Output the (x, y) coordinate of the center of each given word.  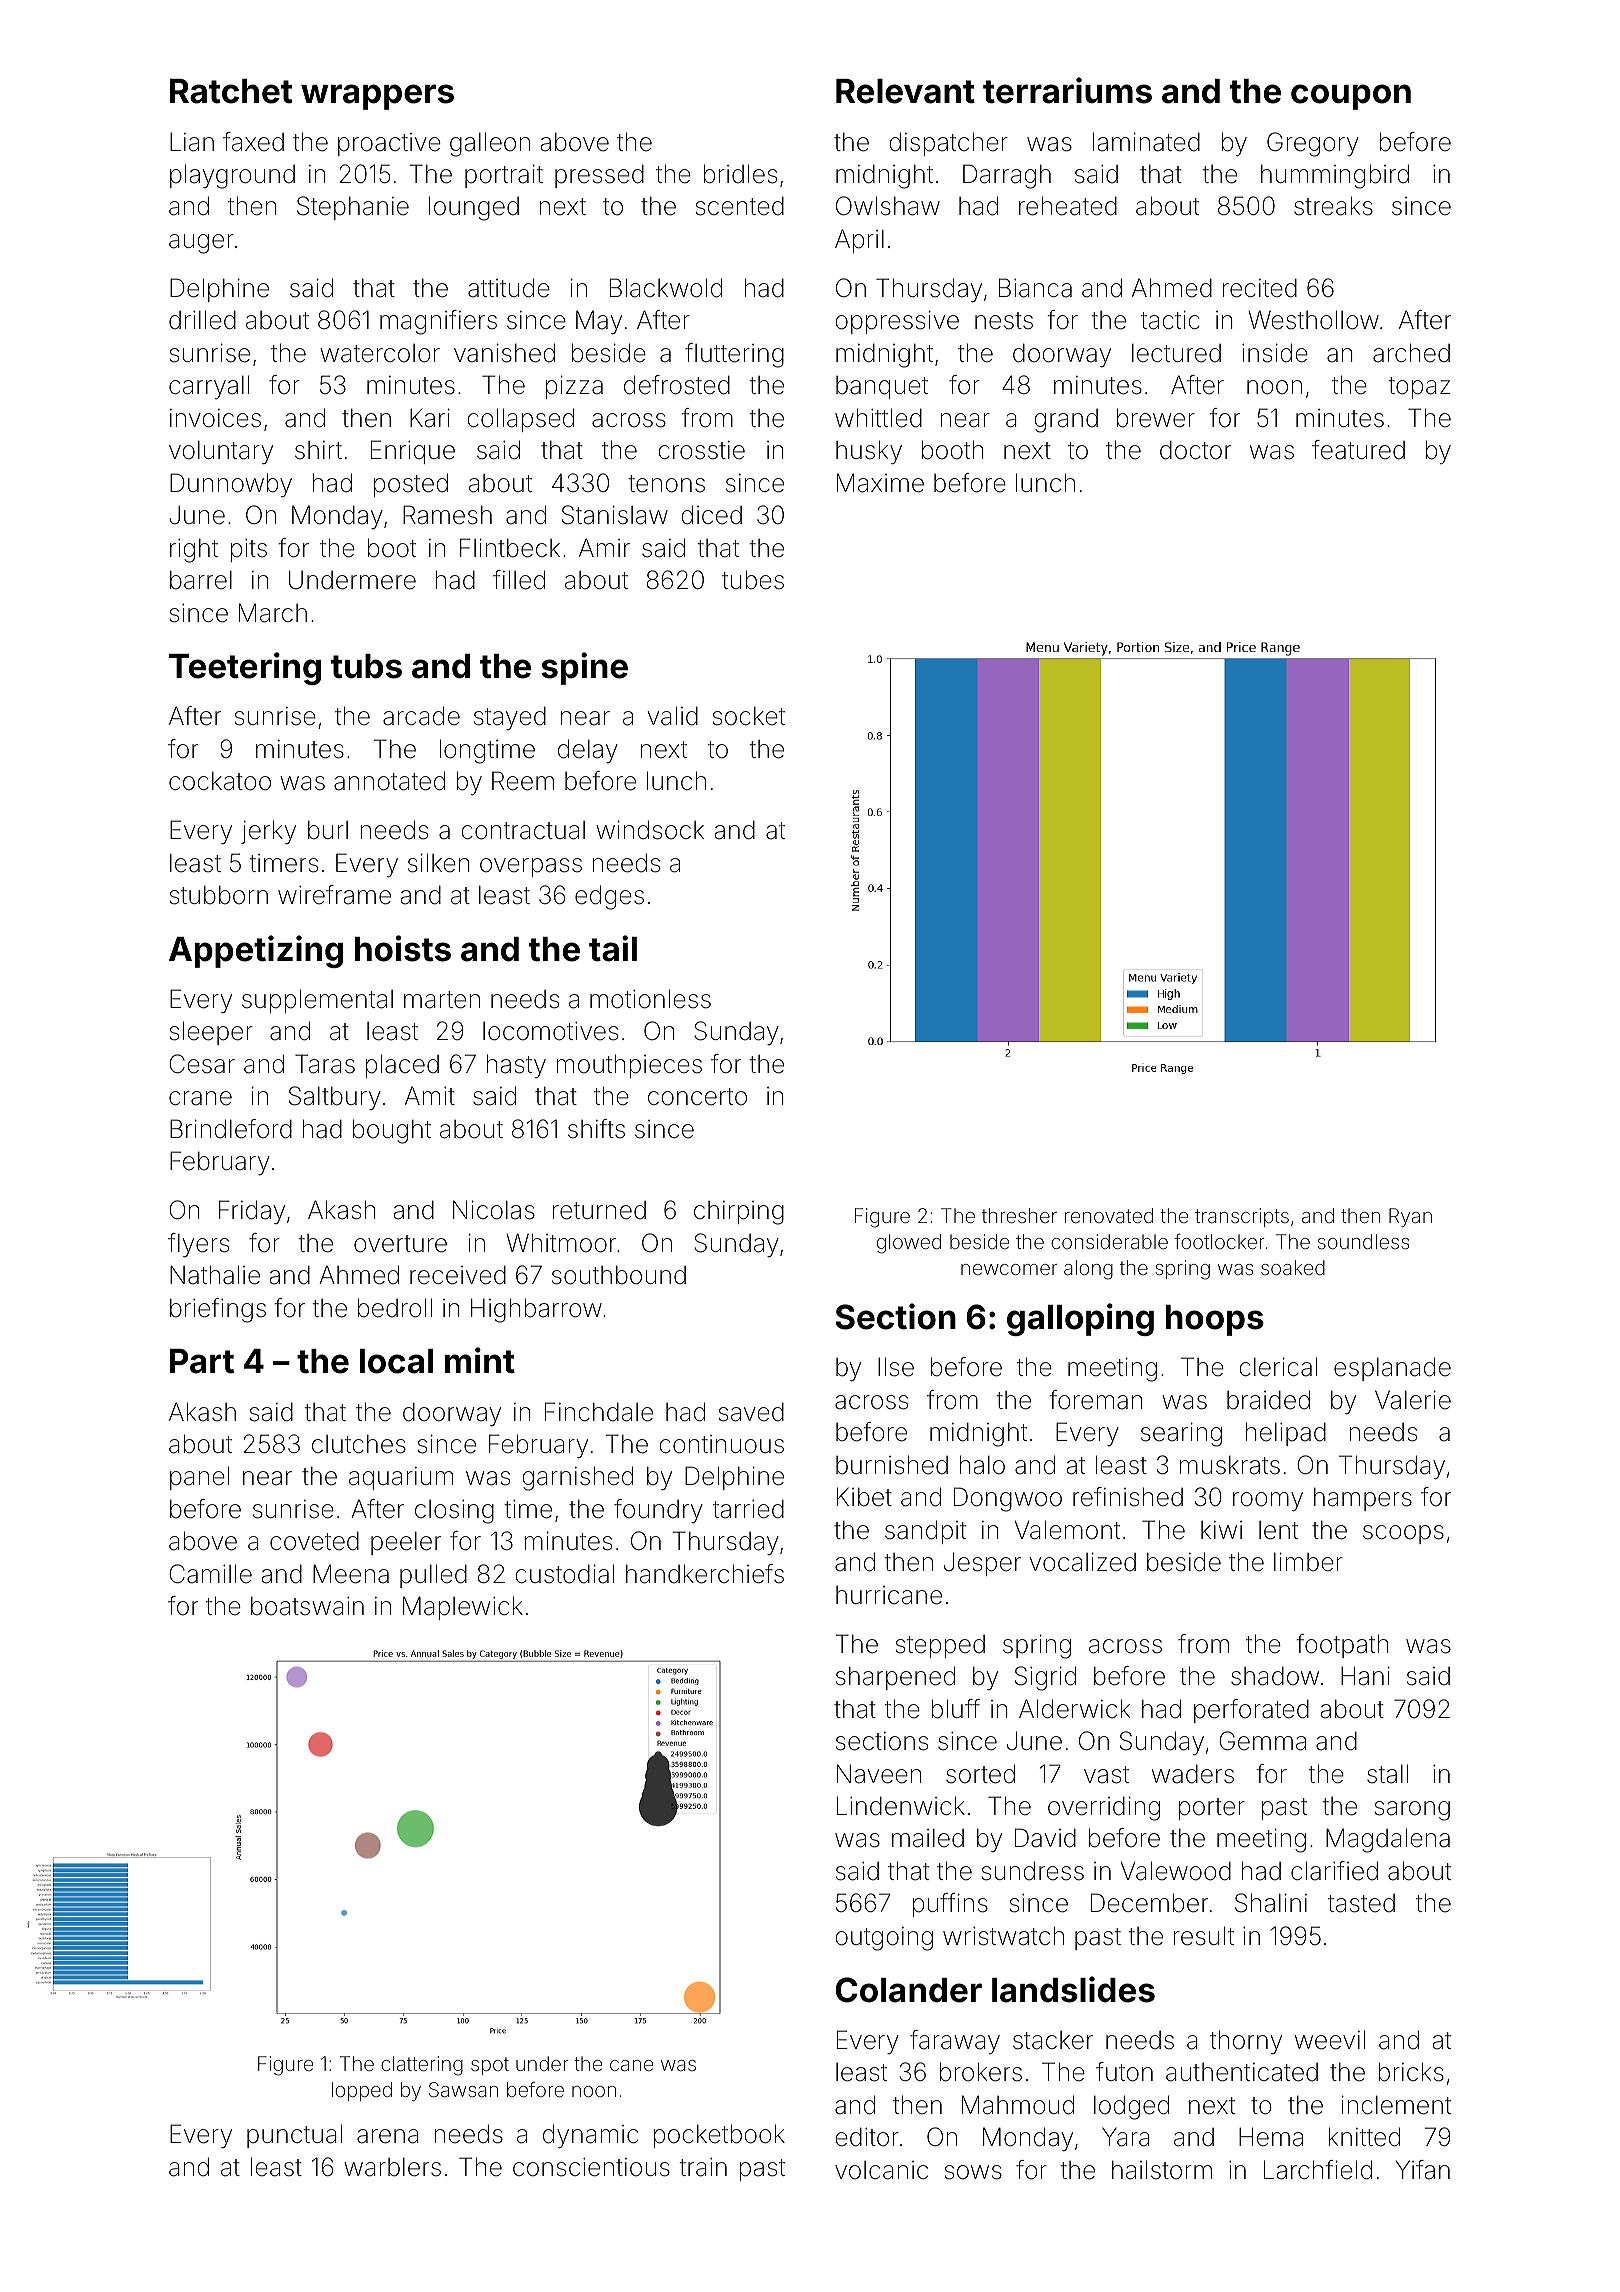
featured (1358, 450)
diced (712, 515)
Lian (192, 142)
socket (749, 716)
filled (519, 580)
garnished (578, 1478)
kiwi (1221, 1530)
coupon (1351, 97)
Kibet (864, 1497)
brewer (1156, 418)
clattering (422, 2066)
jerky (268, 832)
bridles (740, 174)
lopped (362, 2091)
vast (1106, 1775)
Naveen (879, 1774)
